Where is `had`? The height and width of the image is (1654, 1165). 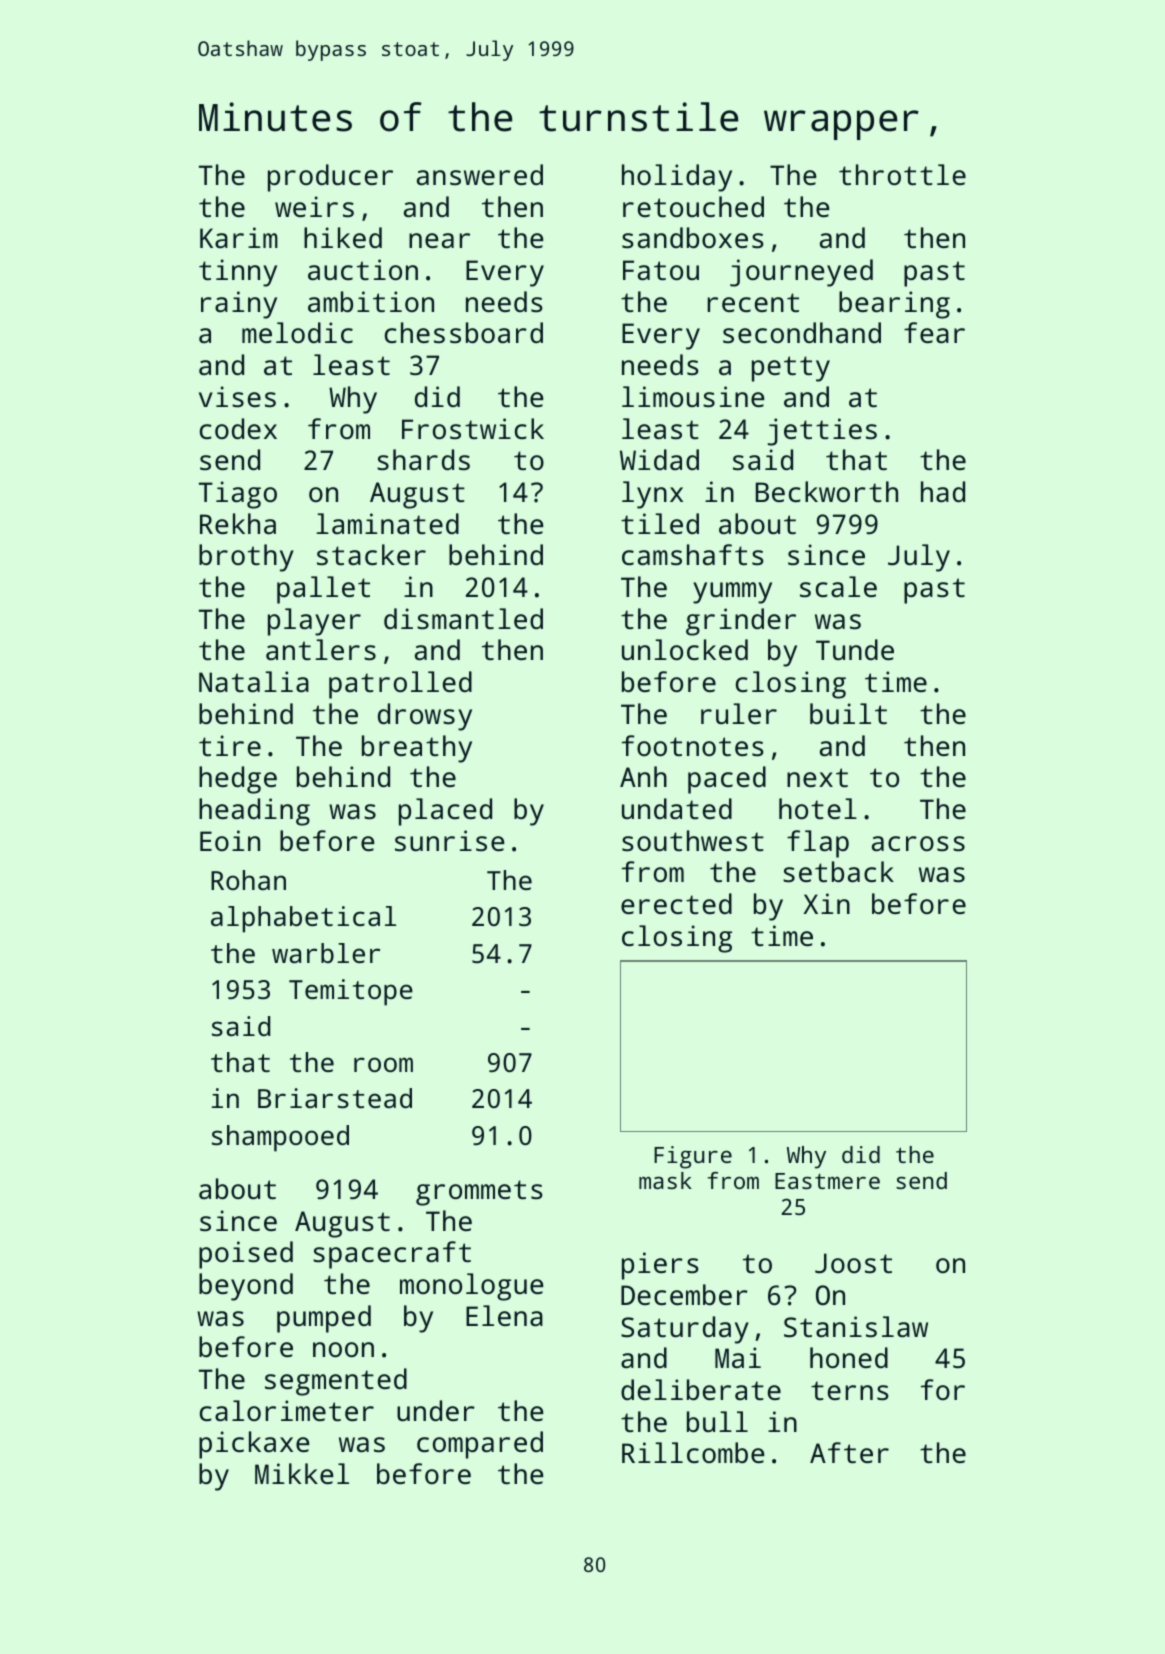
had is located at coordinates (943, 491).
